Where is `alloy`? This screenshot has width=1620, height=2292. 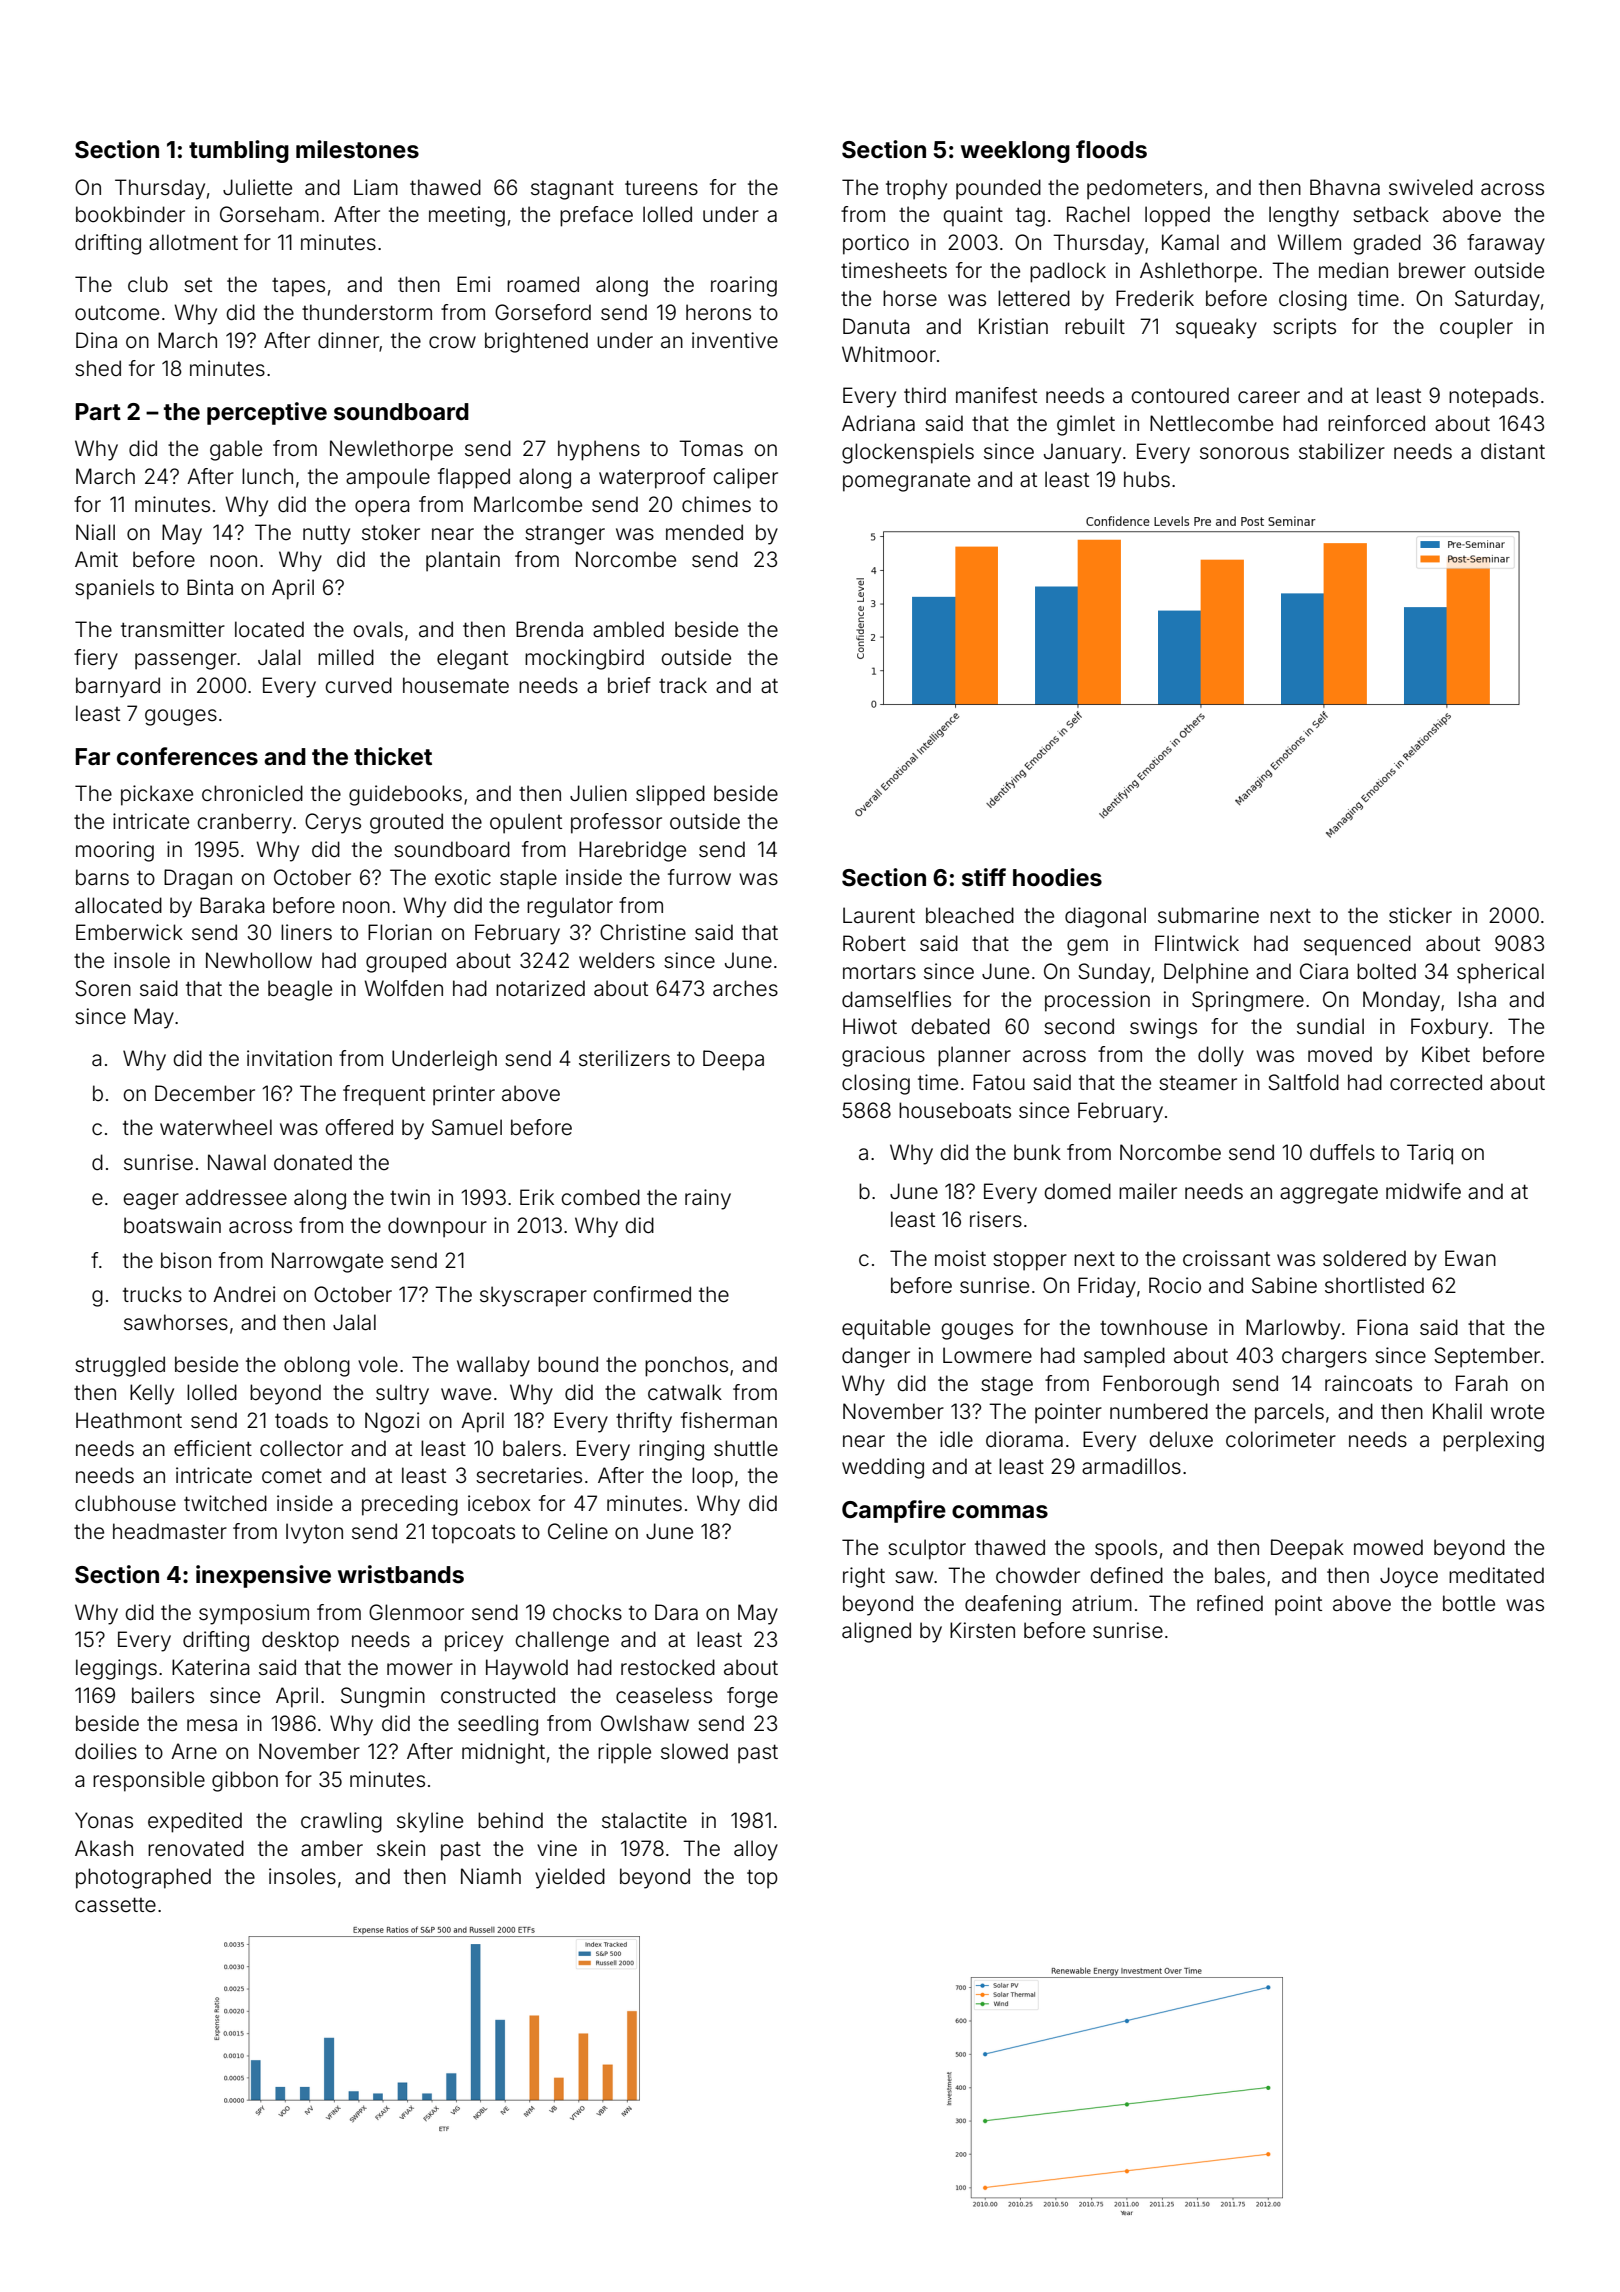
alloy is located at coordinates (756, 1850).
